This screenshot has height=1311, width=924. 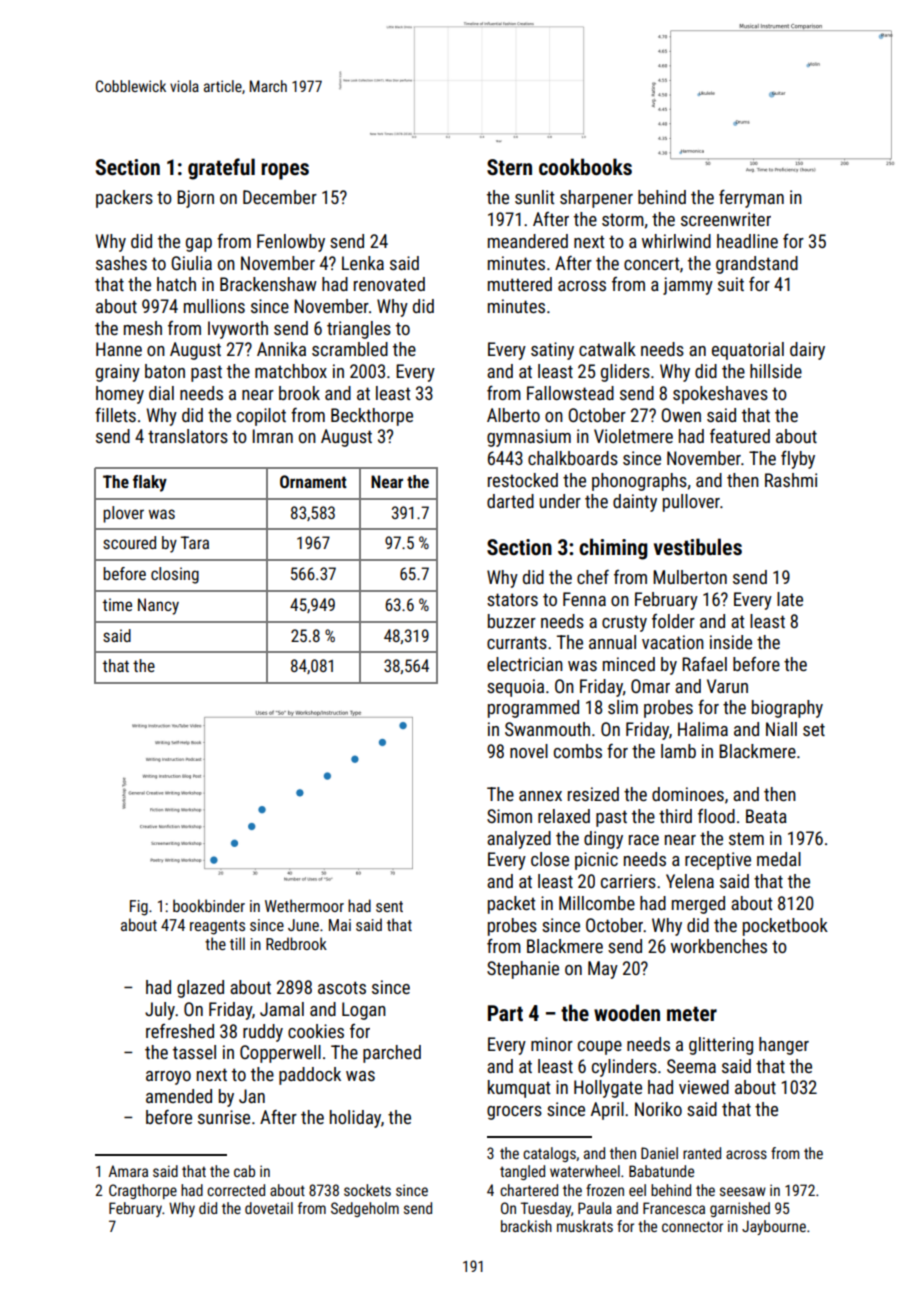 What do you see at coordinates (509, 167) in the screenshot?
I see `Stern` at bounding box center [509, 167].
